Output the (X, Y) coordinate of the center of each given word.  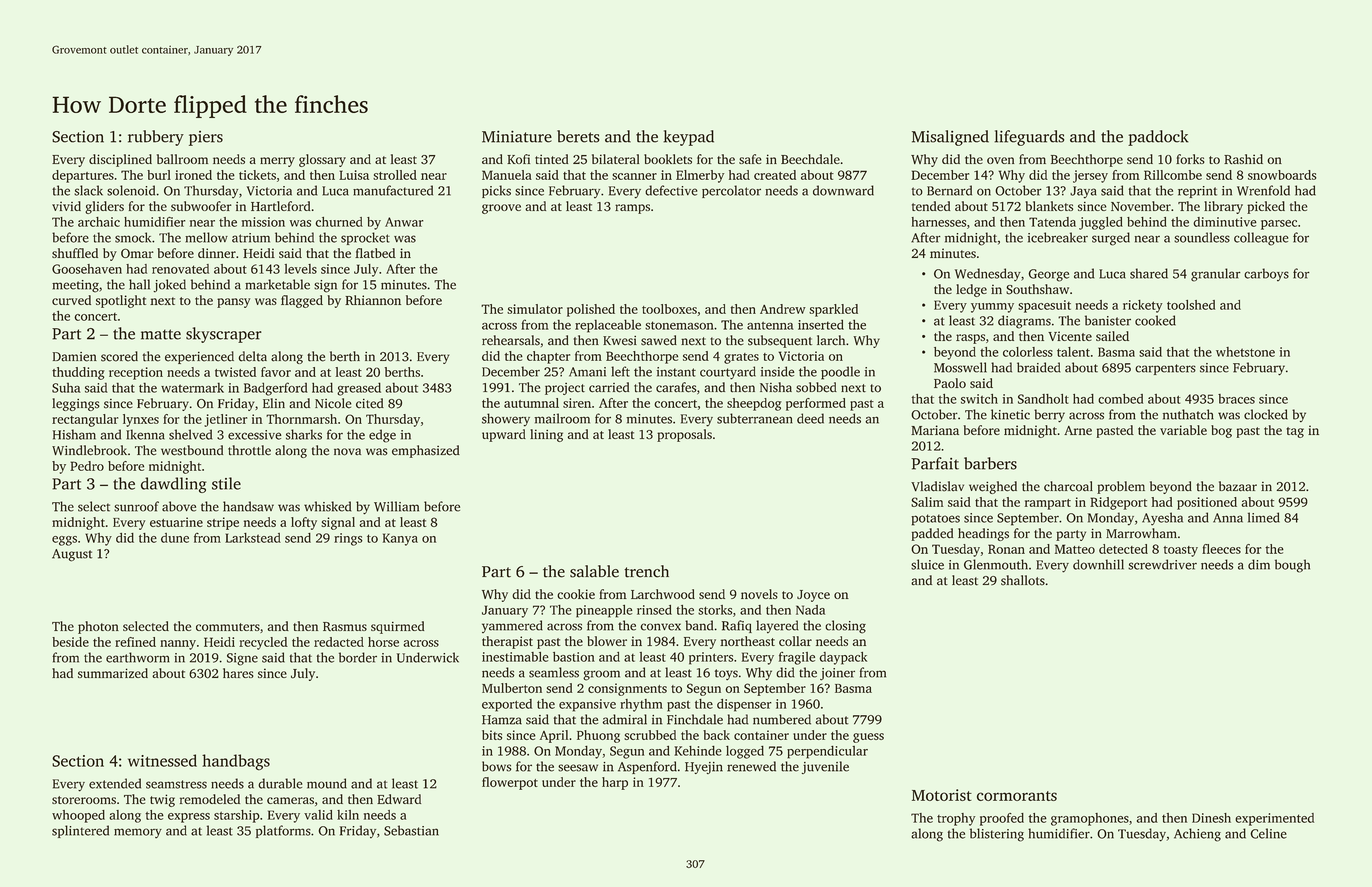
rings (348, 539)
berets (578, 136)
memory (138, 833)
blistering (997, 835)
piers (206, 138)
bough (1292, 566)
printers (711, 658)
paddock (1158, 138)
